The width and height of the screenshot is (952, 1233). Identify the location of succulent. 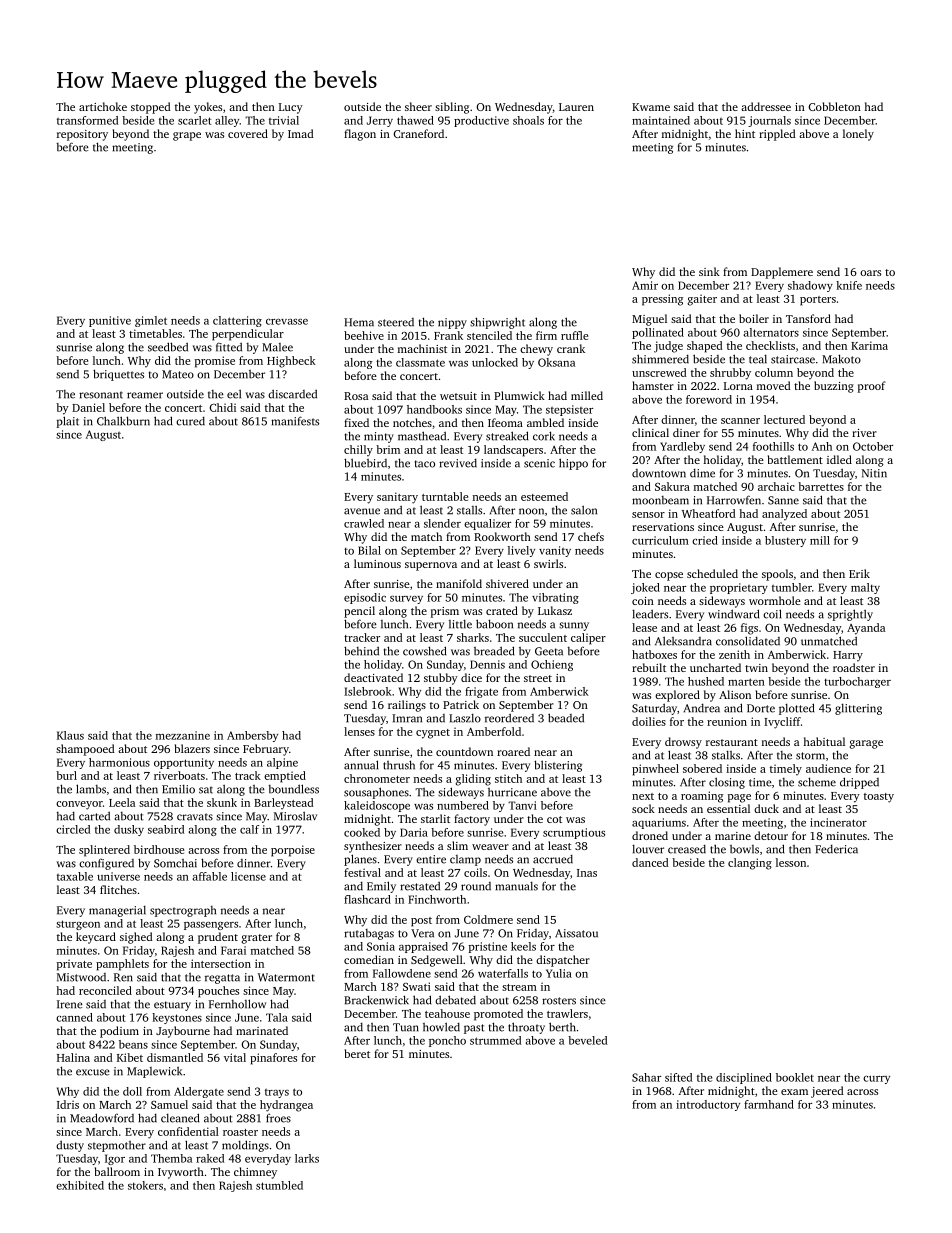
(543, 637).
